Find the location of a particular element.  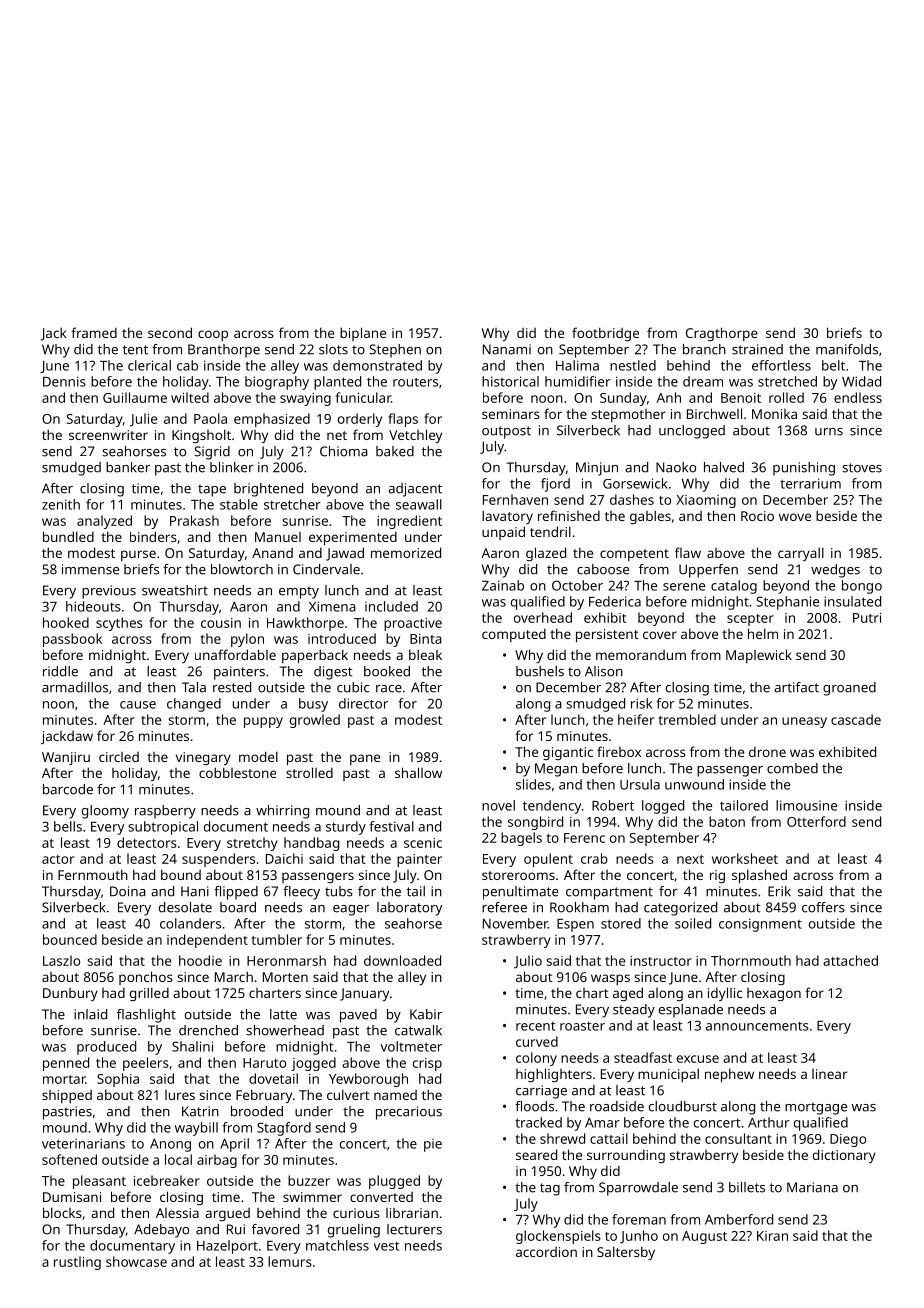

bells is located at coordinates (68, 826).
